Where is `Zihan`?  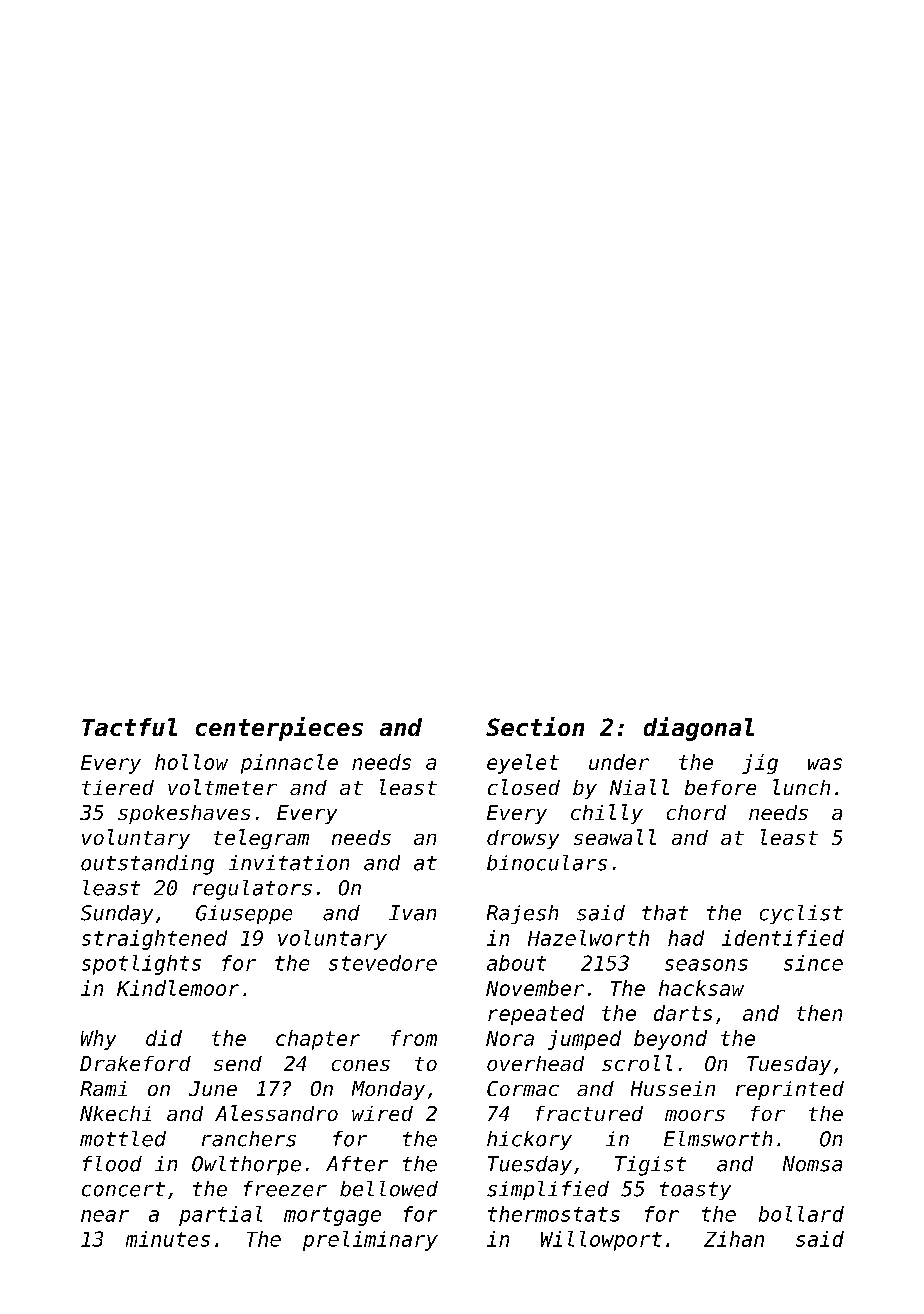
Zihan is located at coordinates (734, 1239).
